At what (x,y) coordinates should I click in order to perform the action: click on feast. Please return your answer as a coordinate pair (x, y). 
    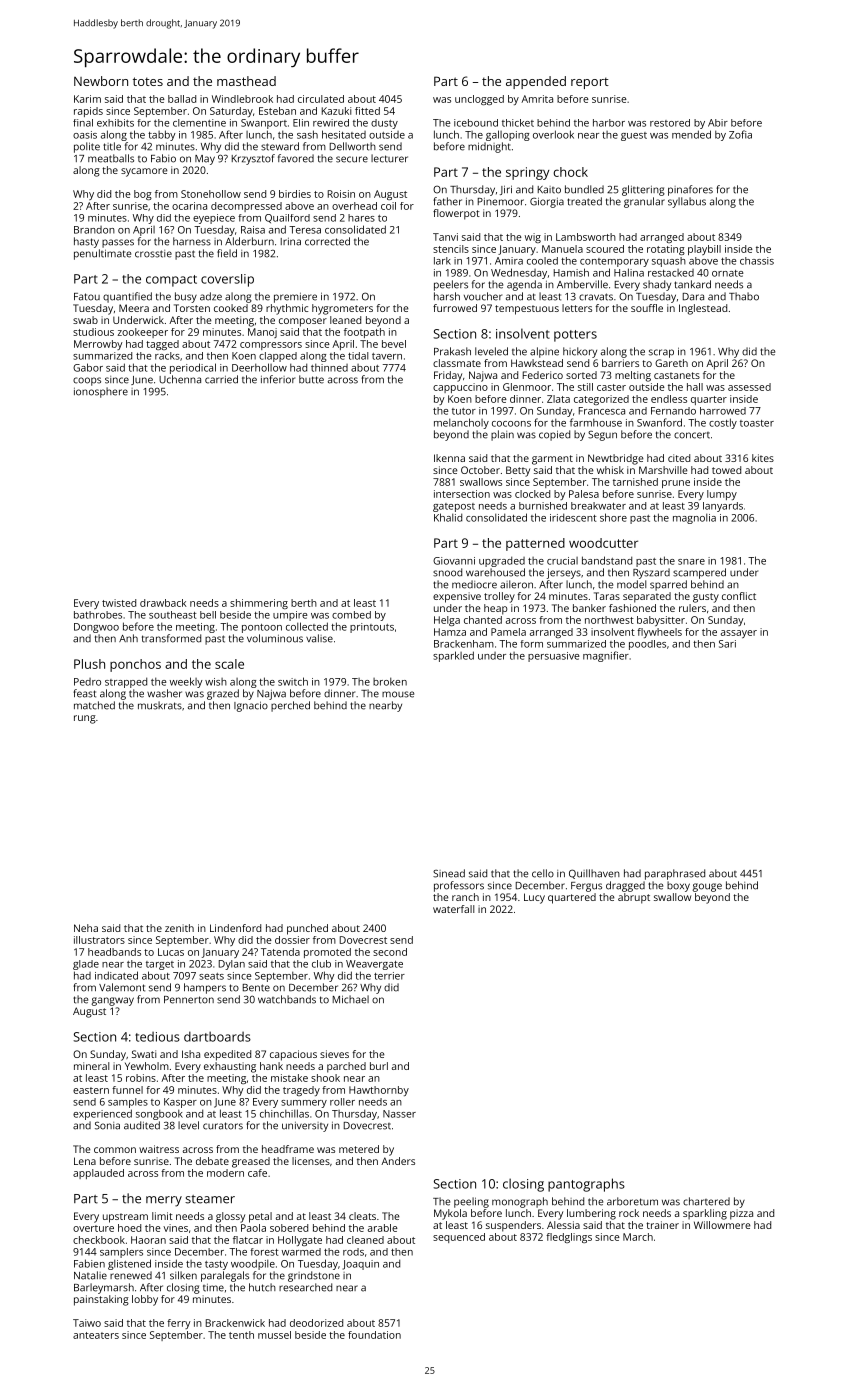
    Looking at the image, I should click on (84, 693).
